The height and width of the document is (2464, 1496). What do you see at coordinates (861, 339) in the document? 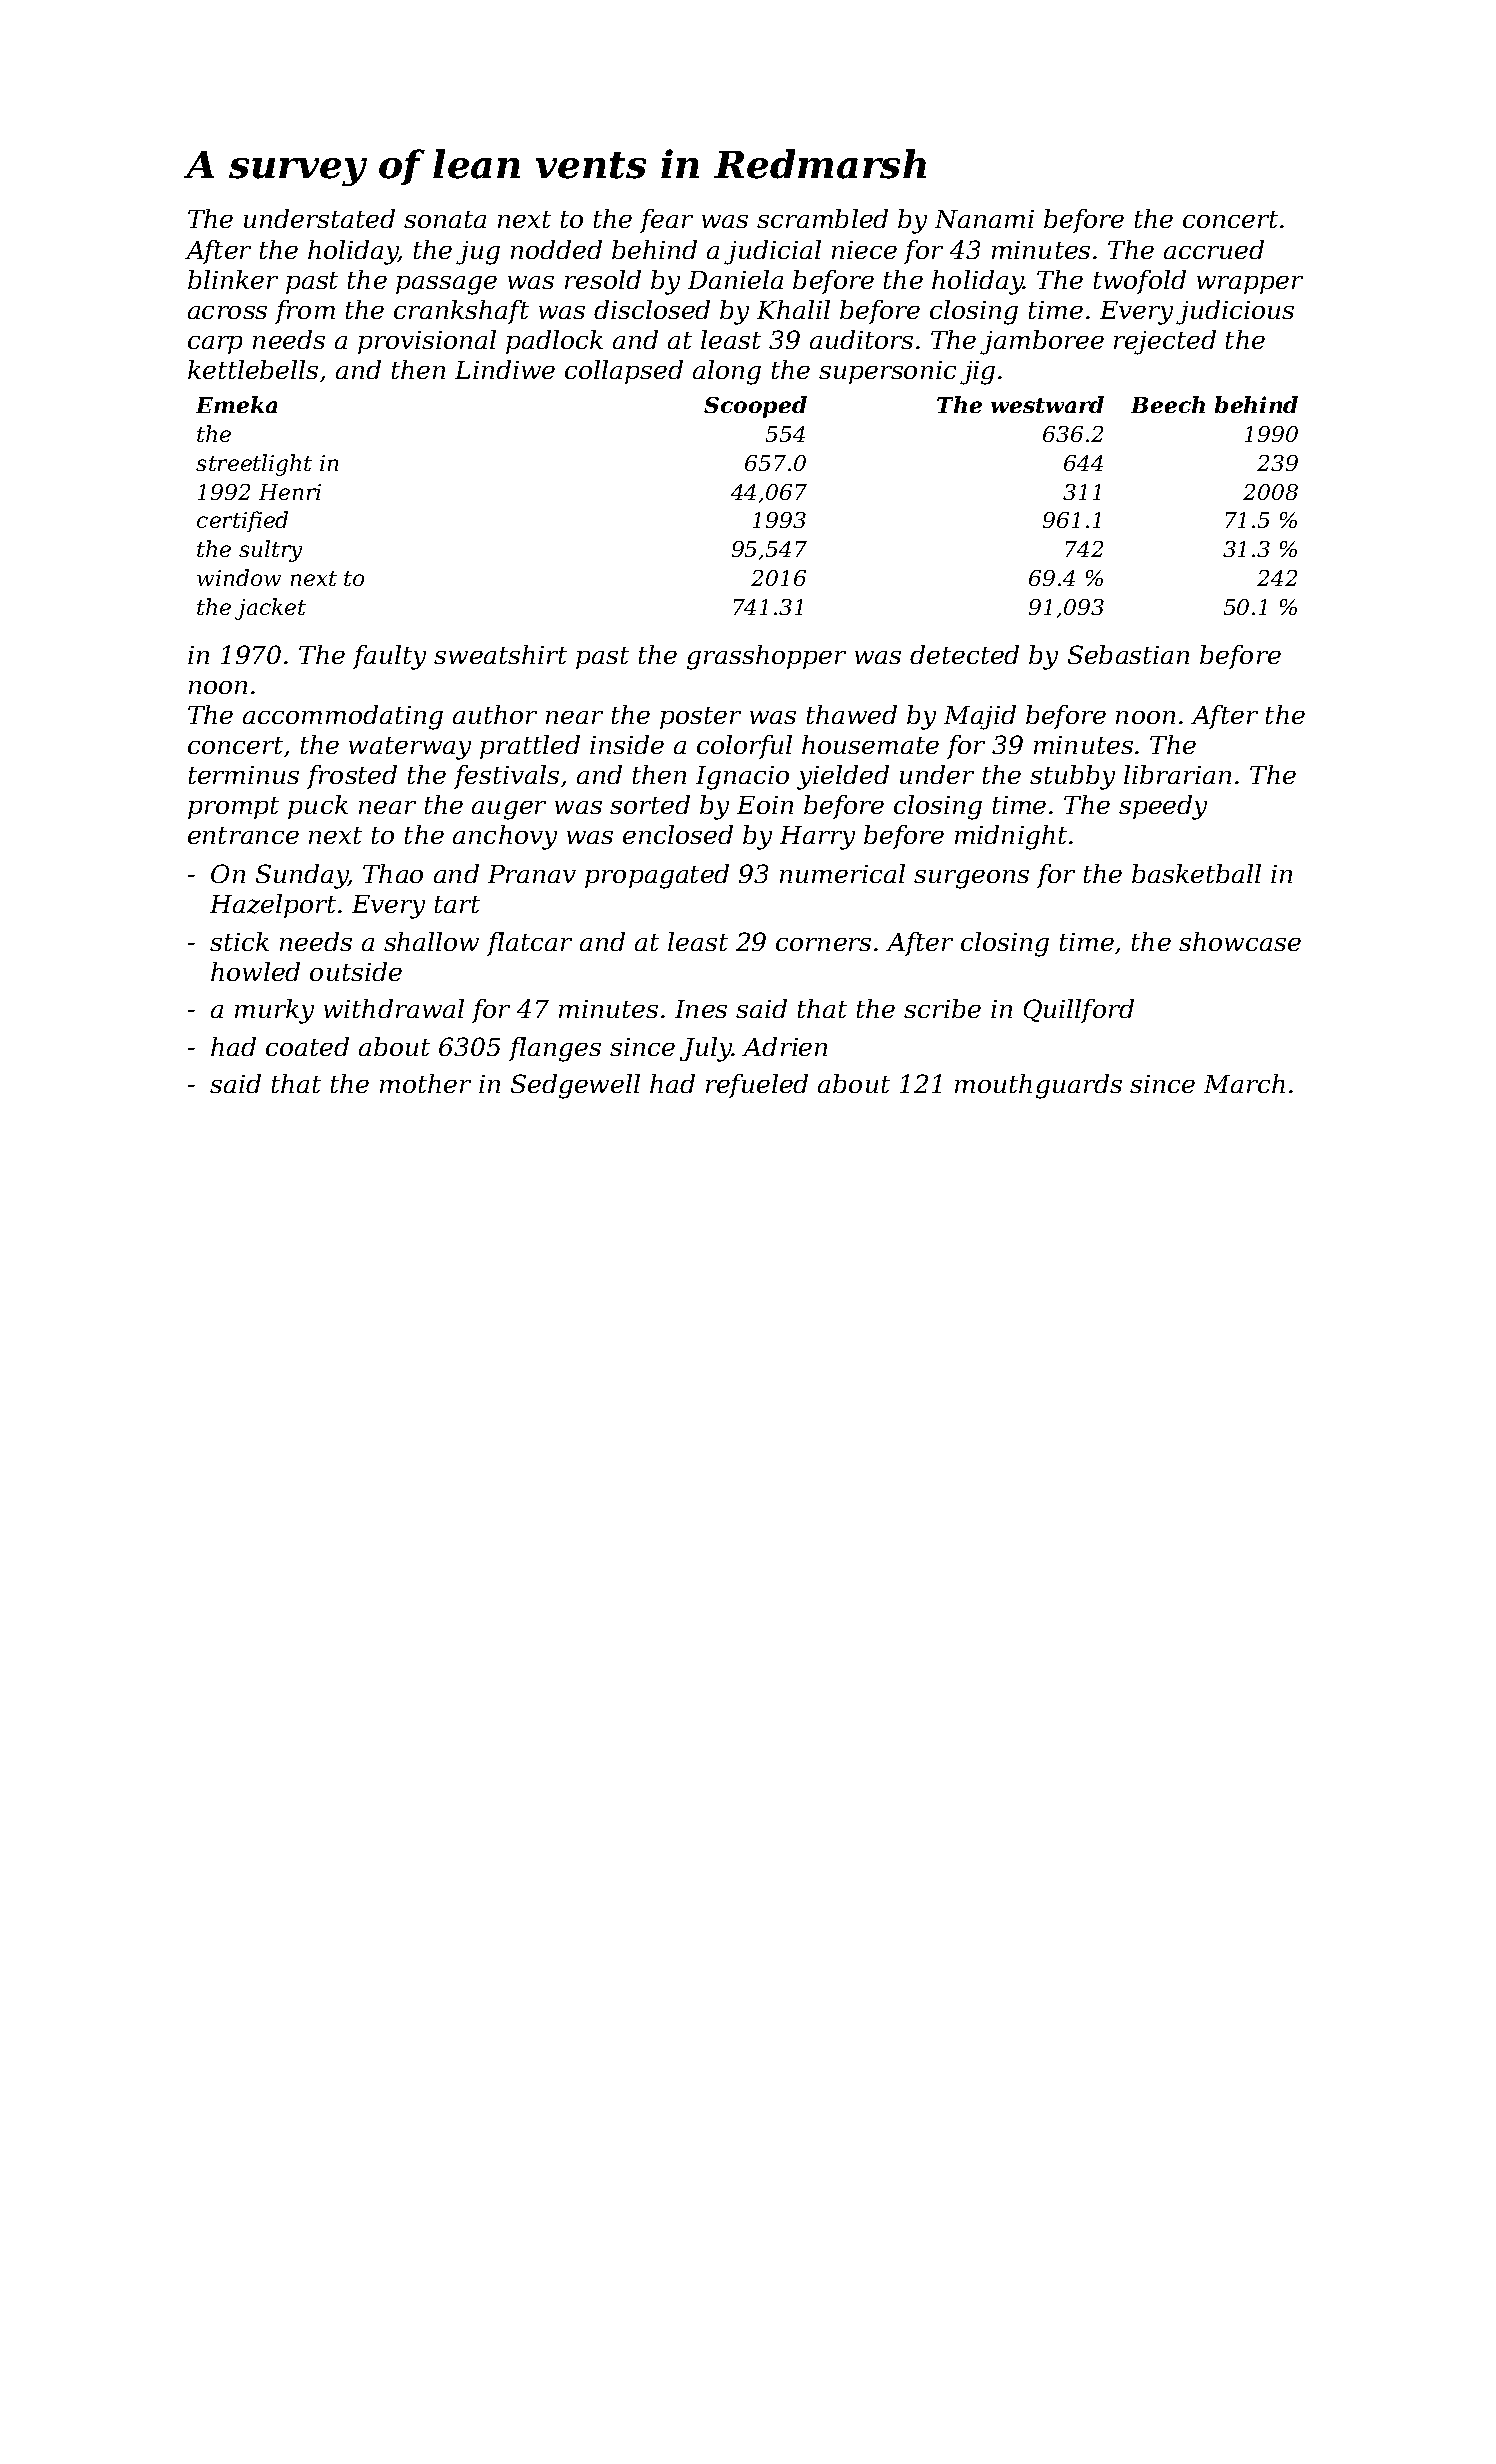
I see `auditors` at bounding box center [861, 339].
